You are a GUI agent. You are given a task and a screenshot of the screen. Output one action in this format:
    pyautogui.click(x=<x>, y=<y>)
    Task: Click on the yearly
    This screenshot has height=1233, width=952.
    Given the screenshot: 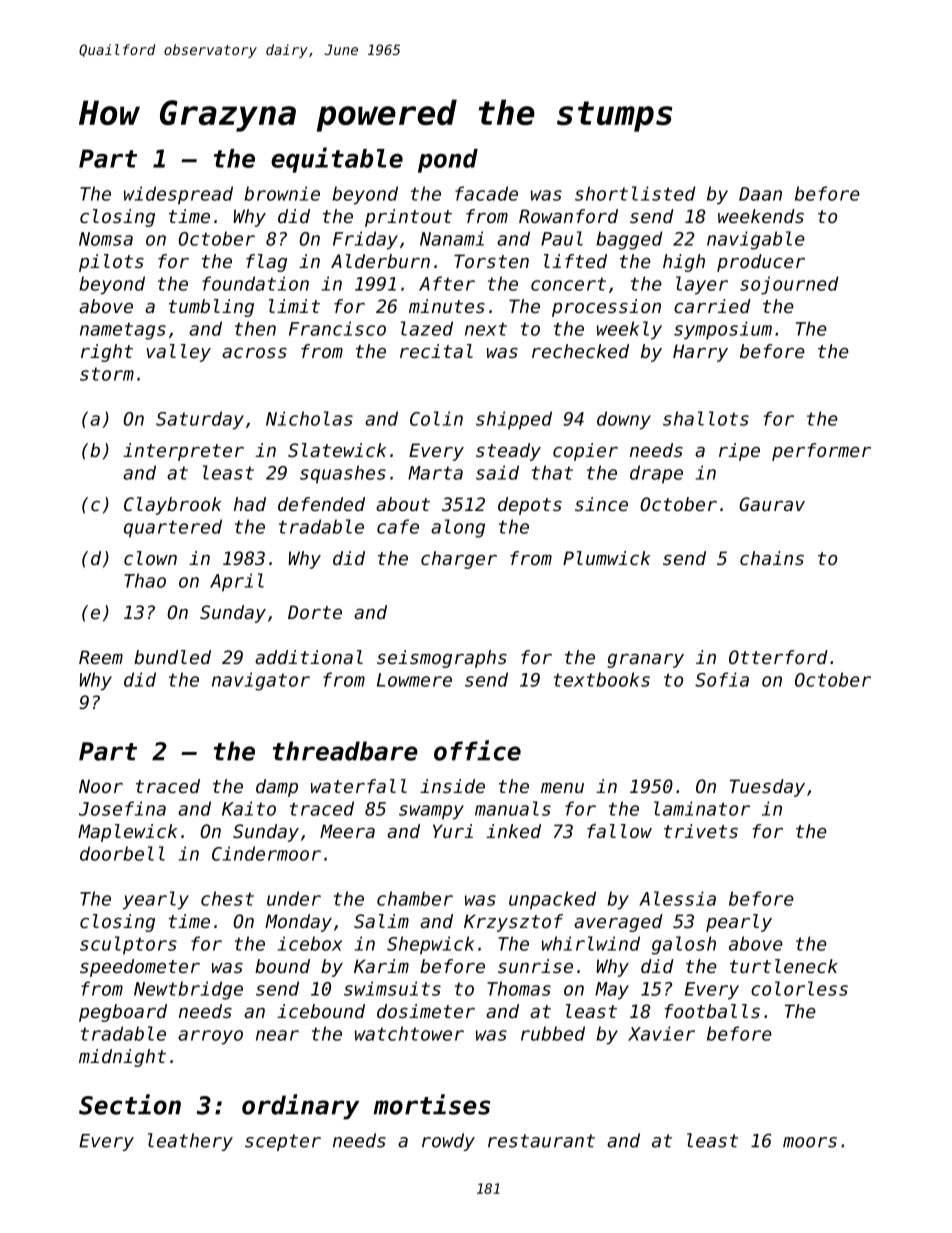 What is the action you would take?
    pyautogui.click(x=156, y=900)
